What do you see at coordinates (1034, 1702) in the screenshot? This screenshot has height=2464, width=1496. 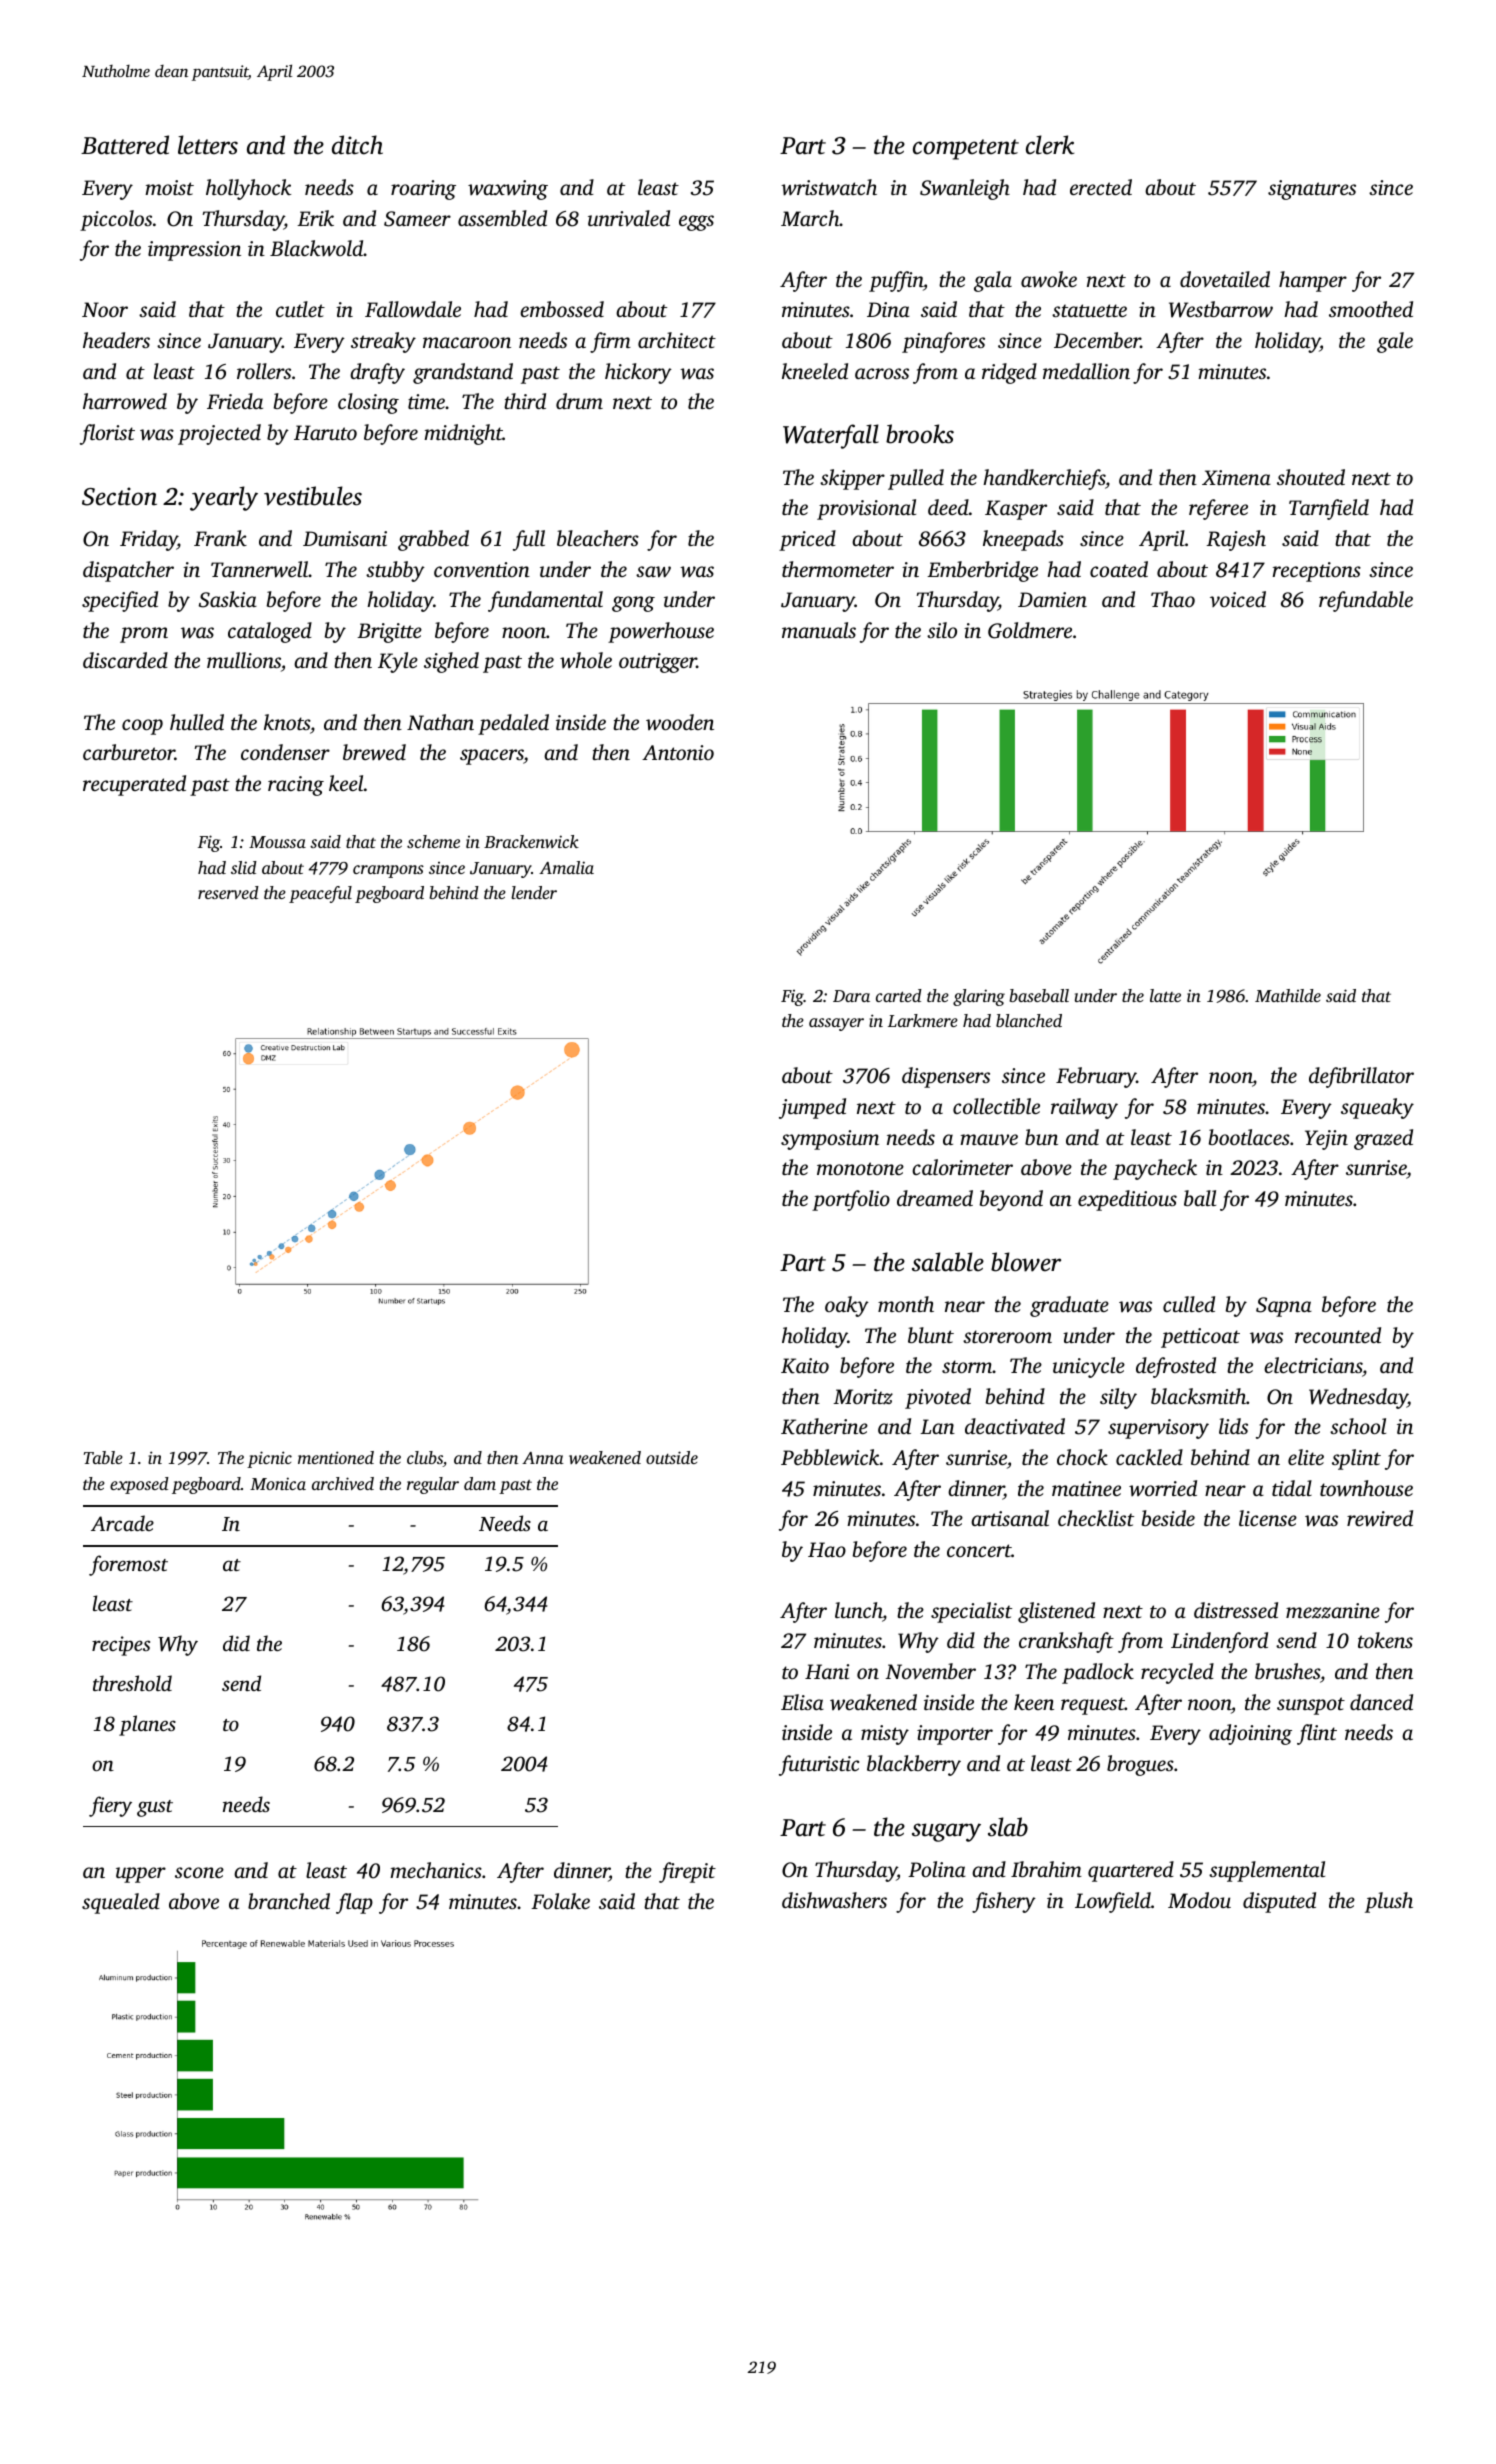 I see `keen` at bounding box center [1034, 1702].
